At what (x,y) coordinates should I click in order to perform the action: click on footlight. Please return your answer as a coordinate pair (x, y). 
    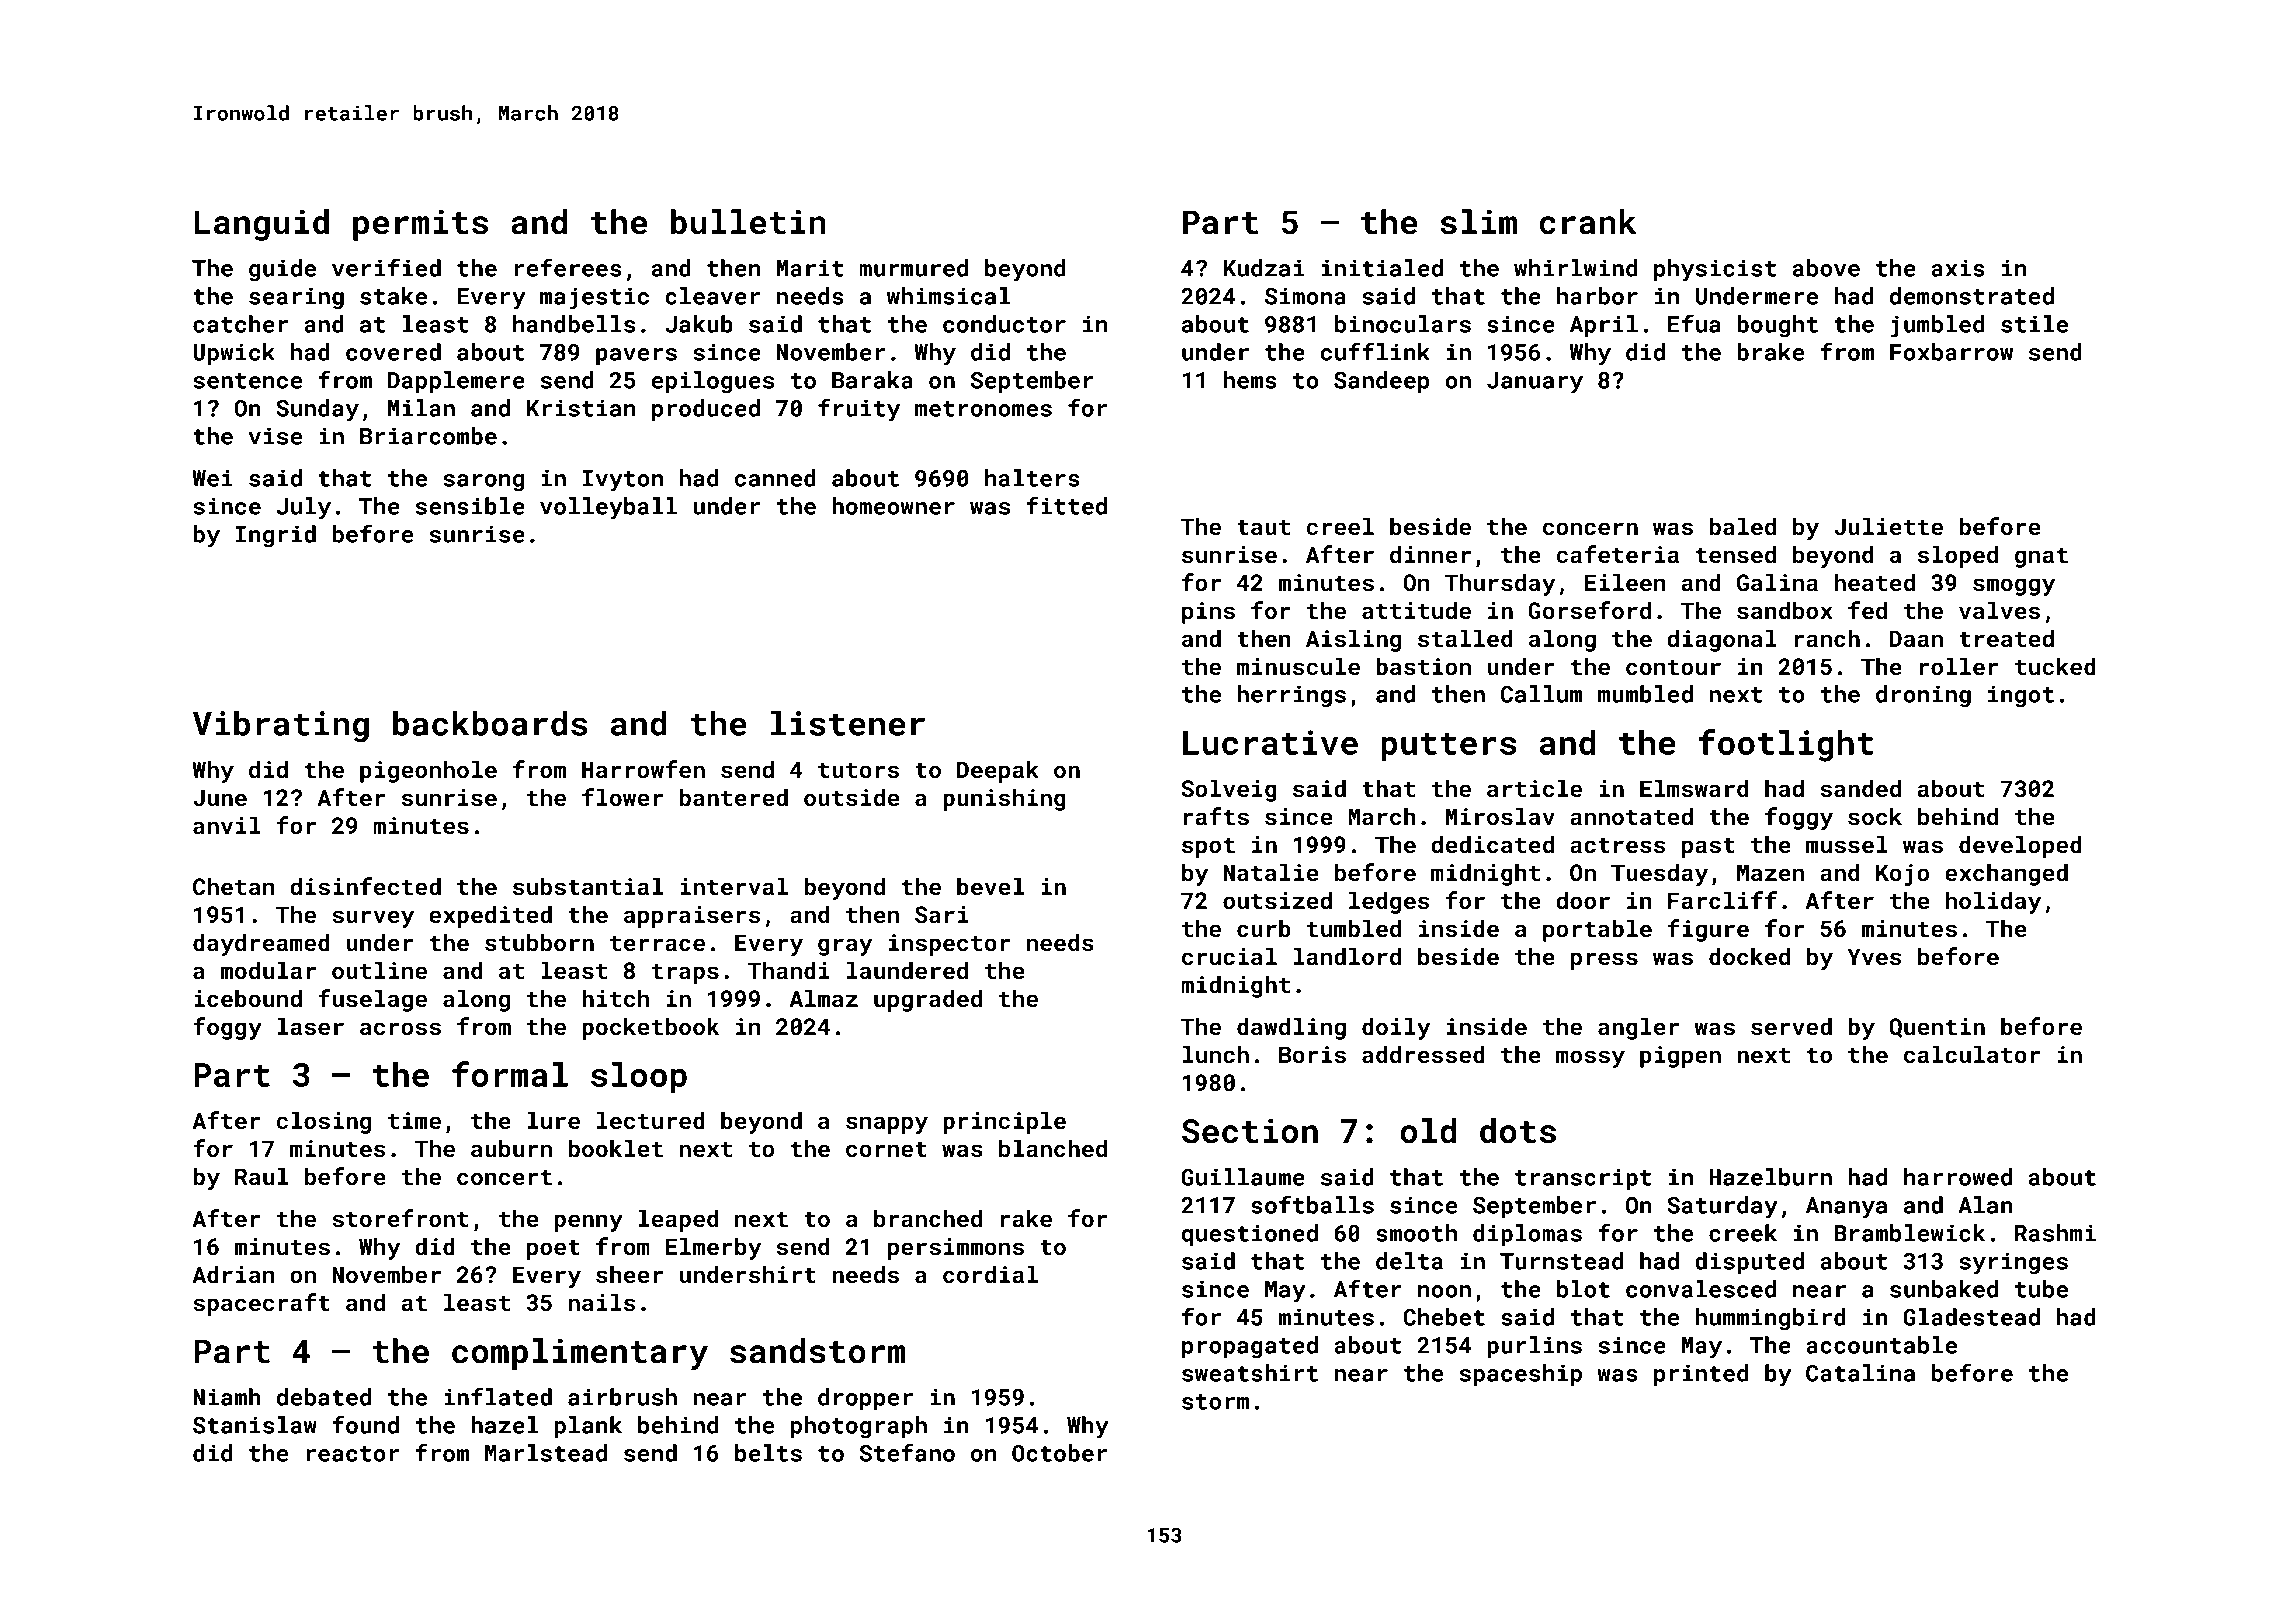
    Looking at the image, I should click on (1785, 745).
